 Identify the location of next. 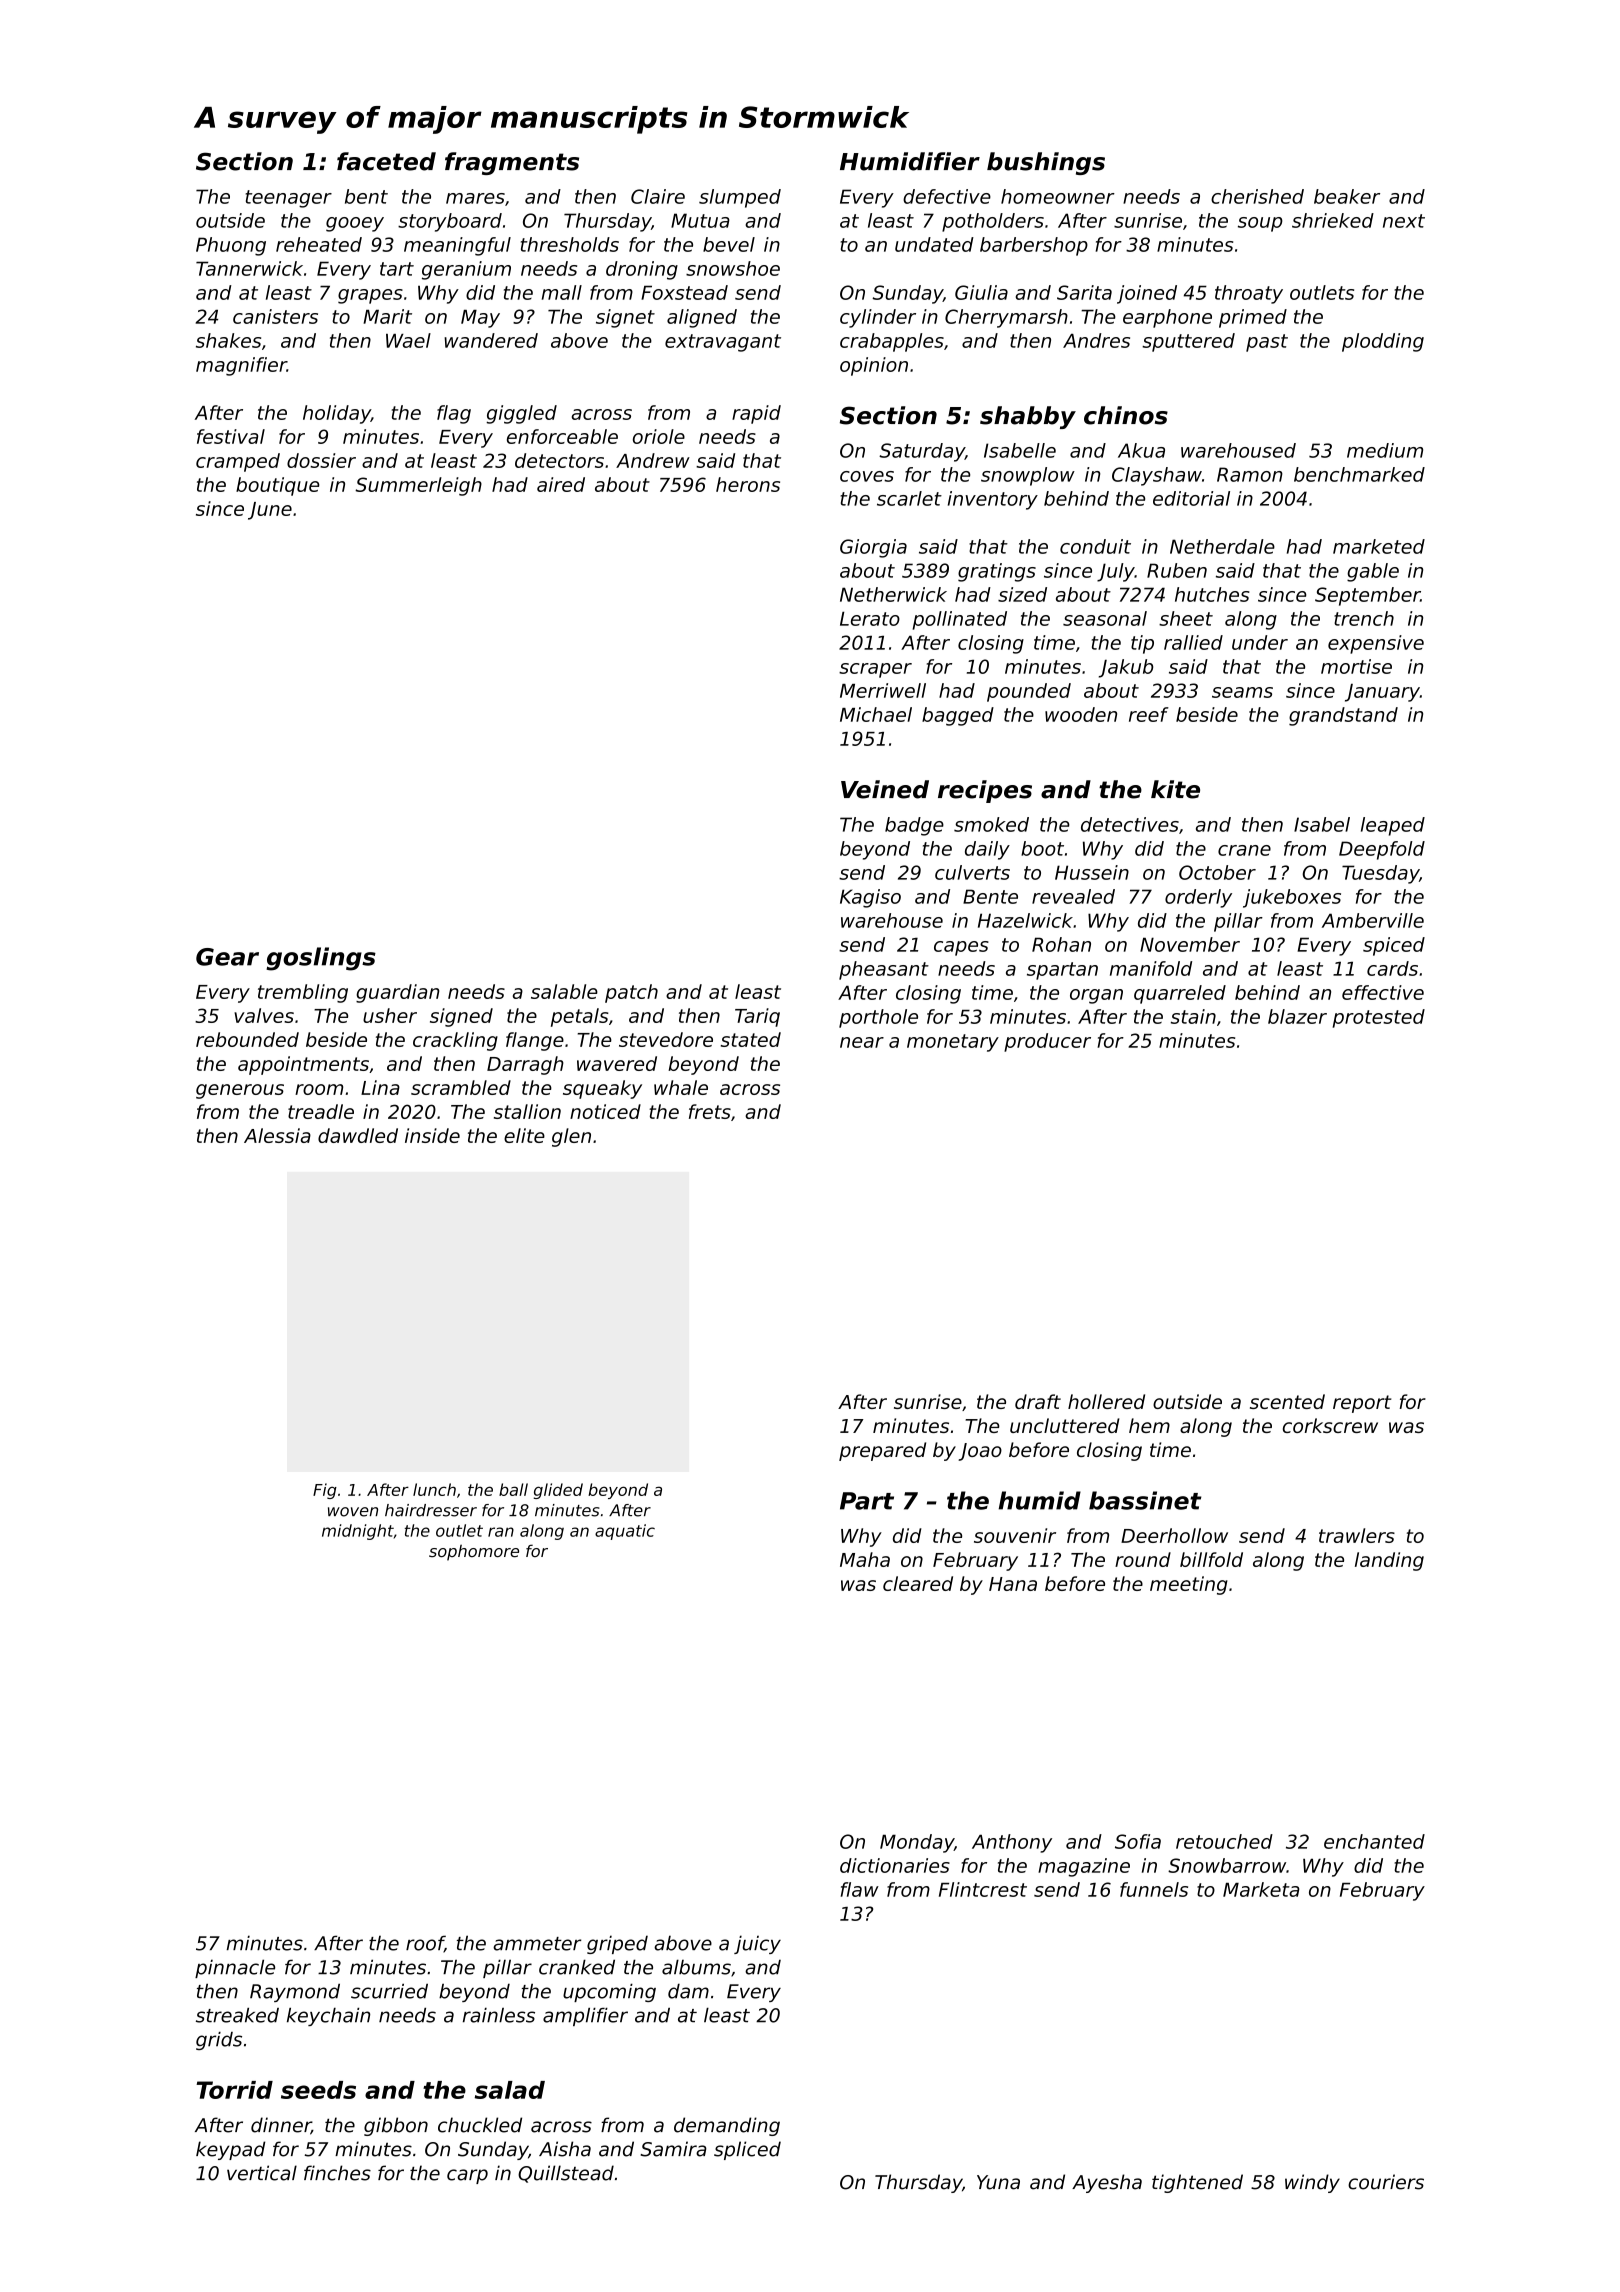
(1404, 221).
